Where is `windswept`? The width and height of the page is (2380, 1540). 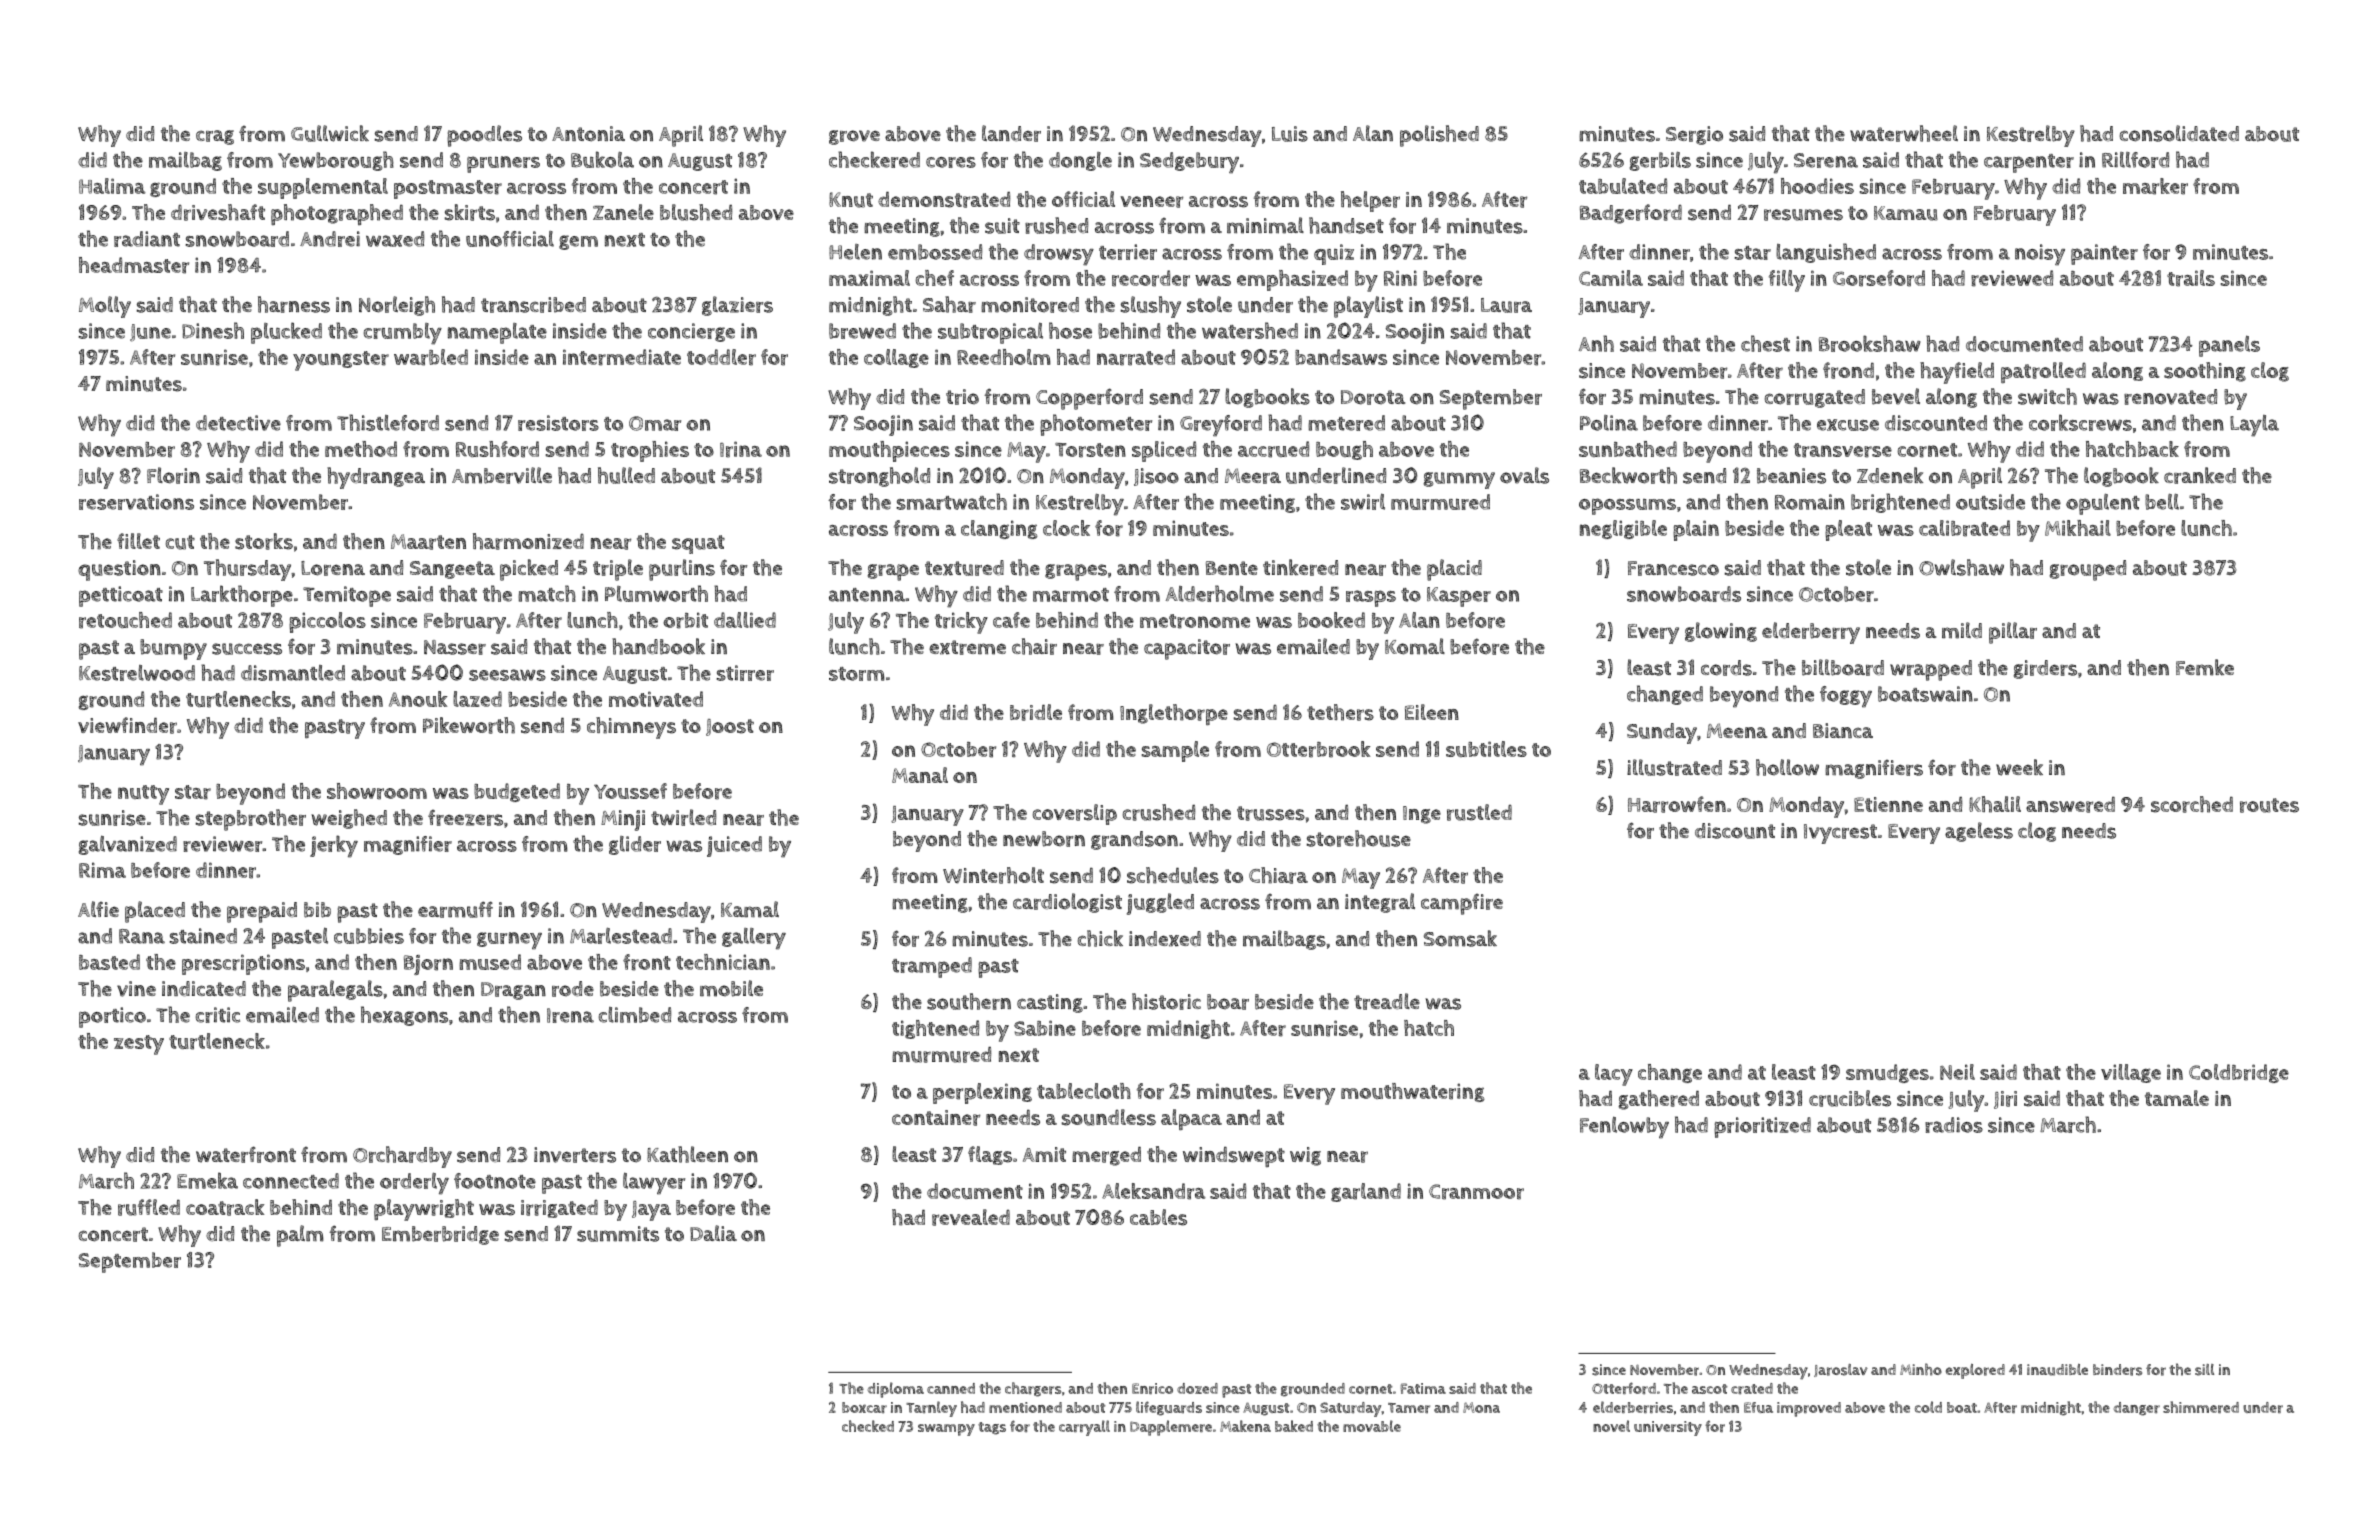 windswept is located at coordinates (1234, 1157).
